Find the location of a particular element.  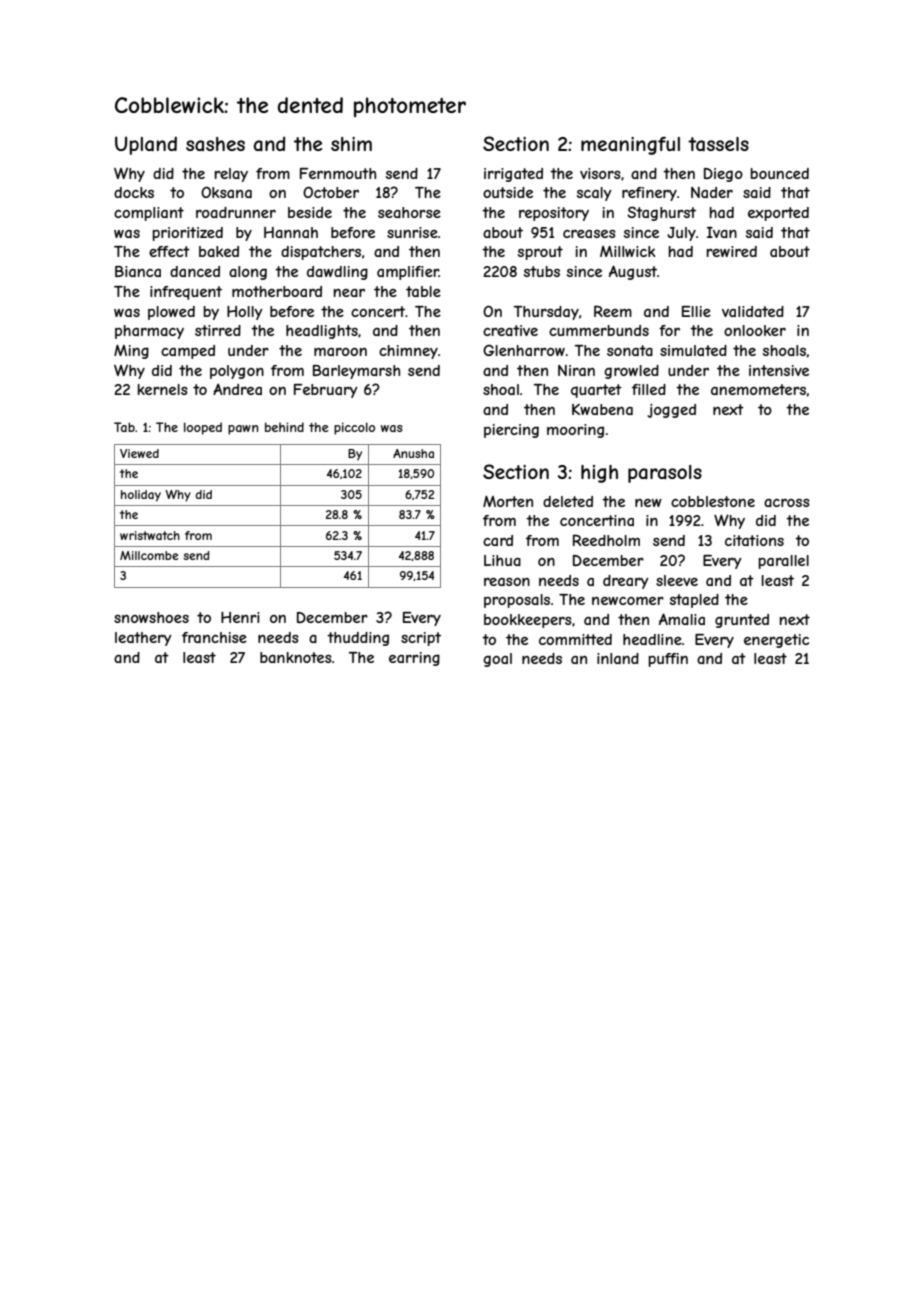

earring is located at coordinates (414, 659).
